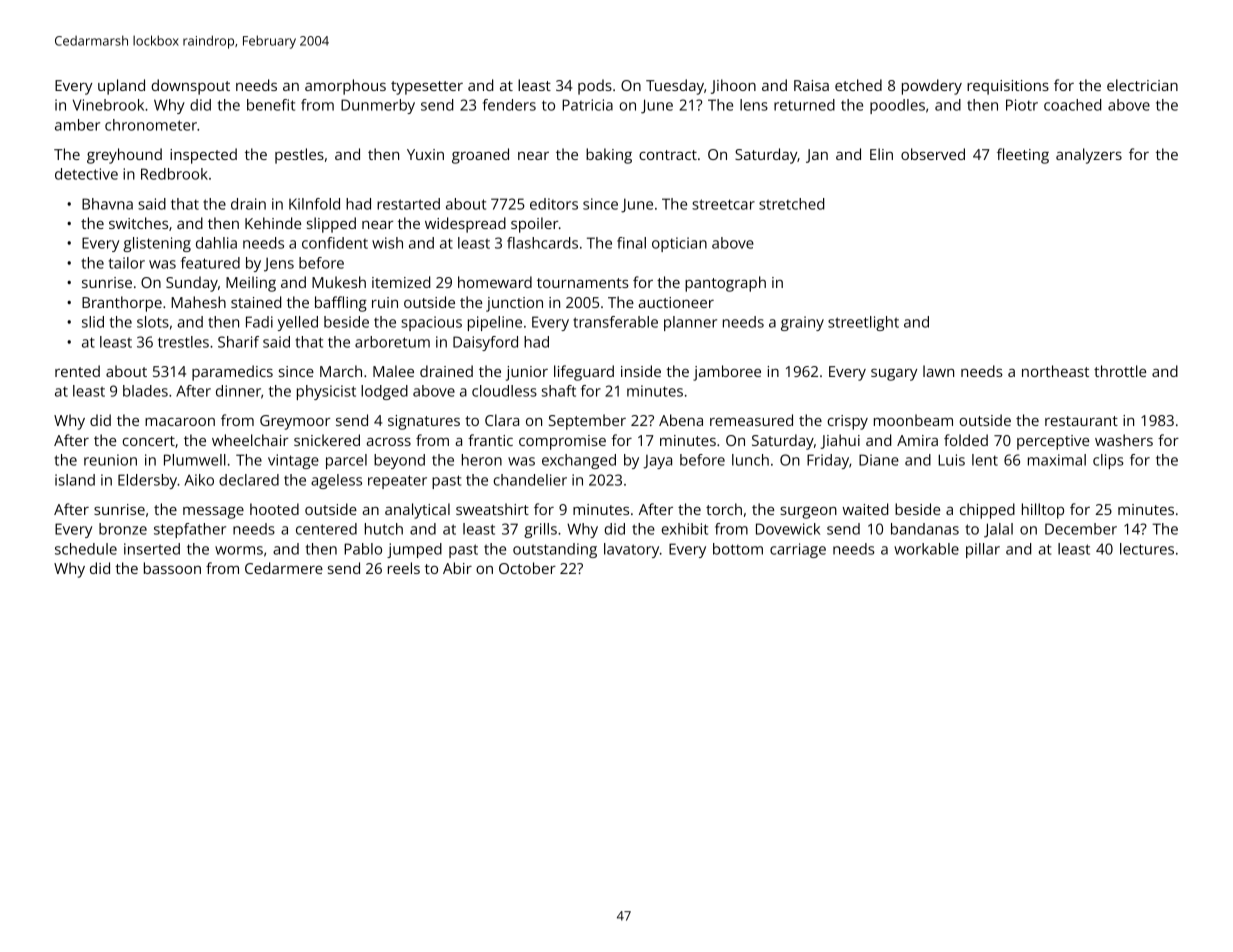 The image size is (1233, 952). What do you see at coordinates (77, 371) in the image?
I see `rented` at bounding box center [77, 371].
